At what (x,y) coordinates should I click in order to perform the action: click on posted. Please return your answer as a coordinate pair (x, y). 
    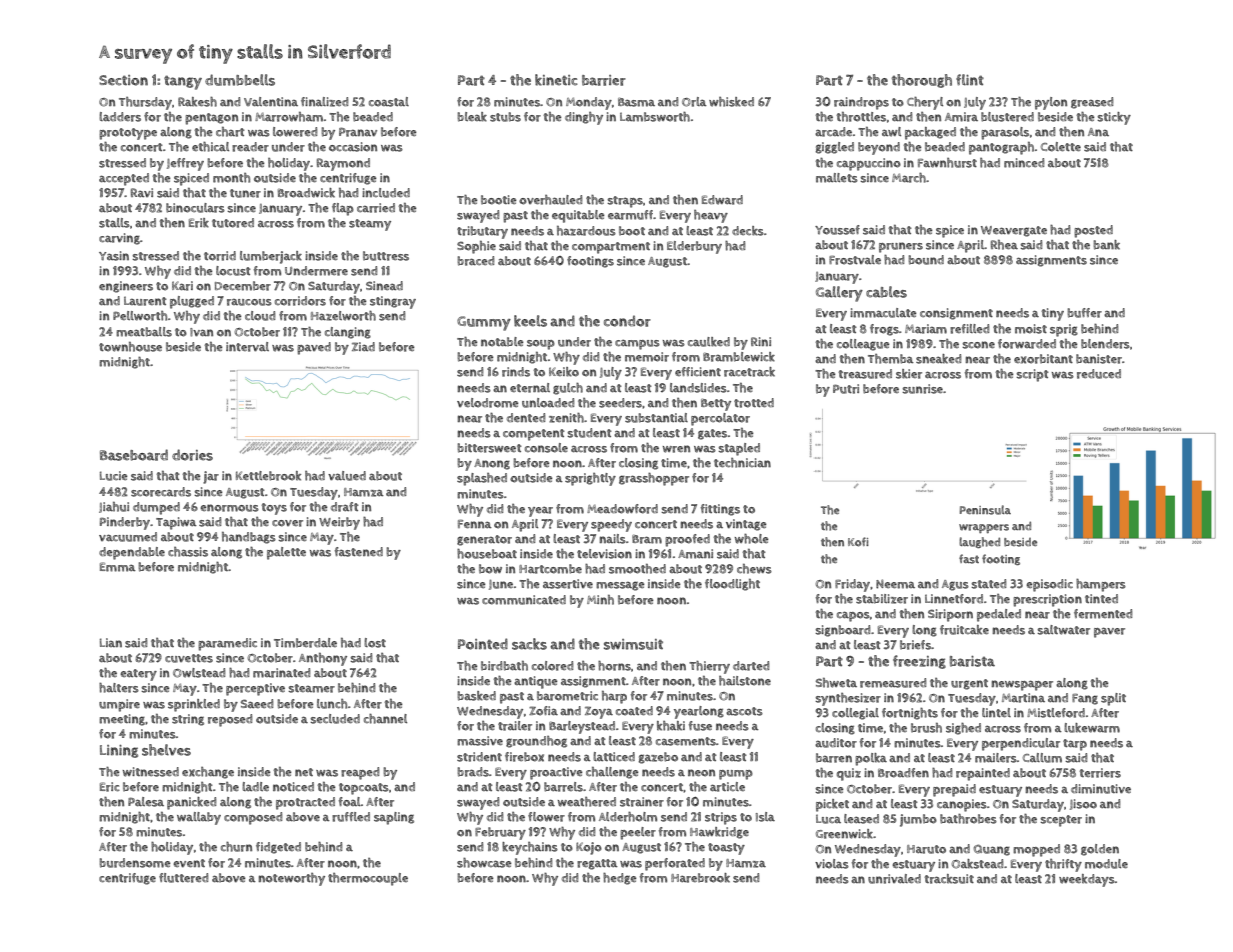
    Looking at the image, I should click on (1093, 231).
